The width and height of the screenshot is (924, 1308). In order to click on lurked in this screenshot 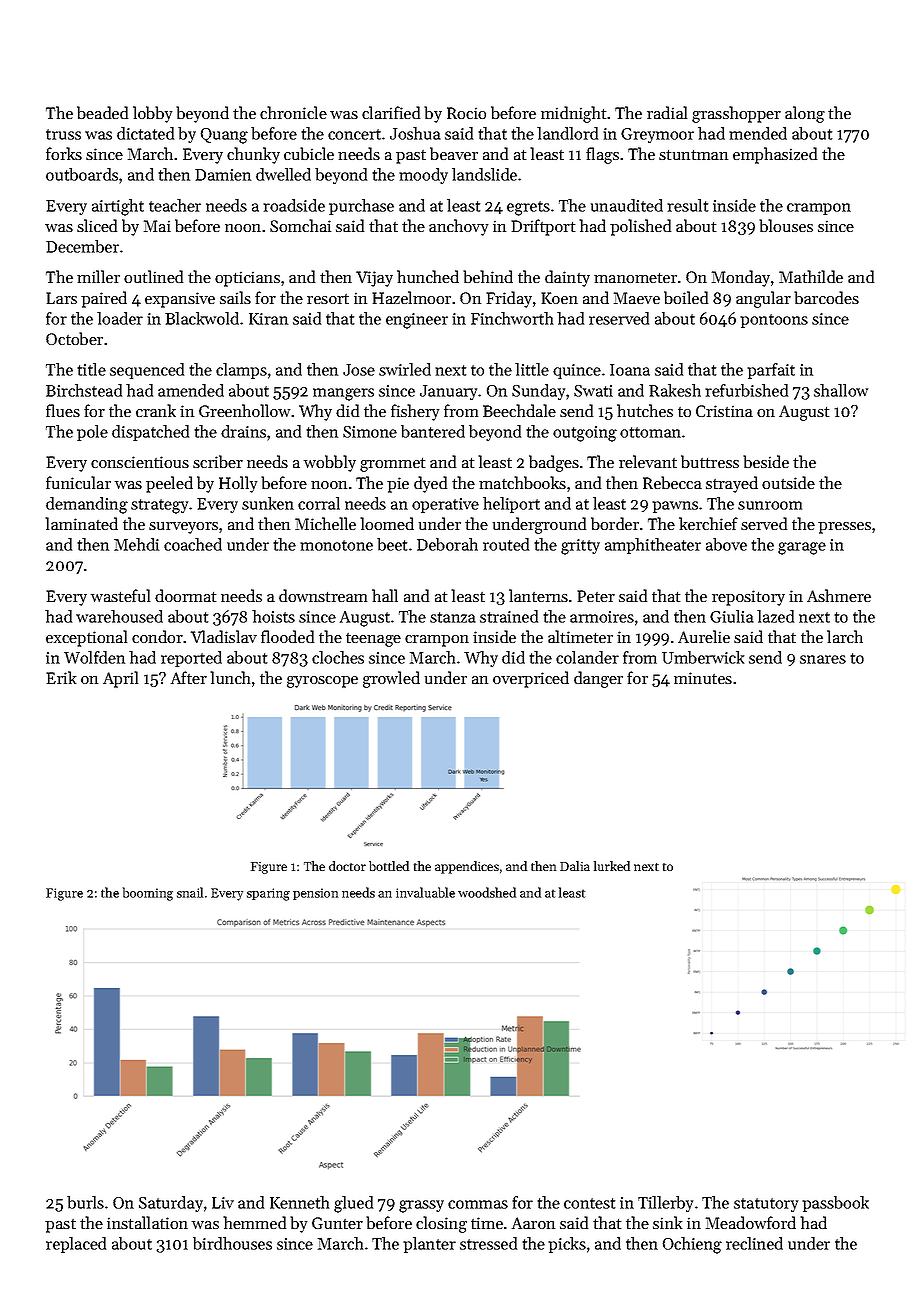, I will do `click(612, 866)`.
